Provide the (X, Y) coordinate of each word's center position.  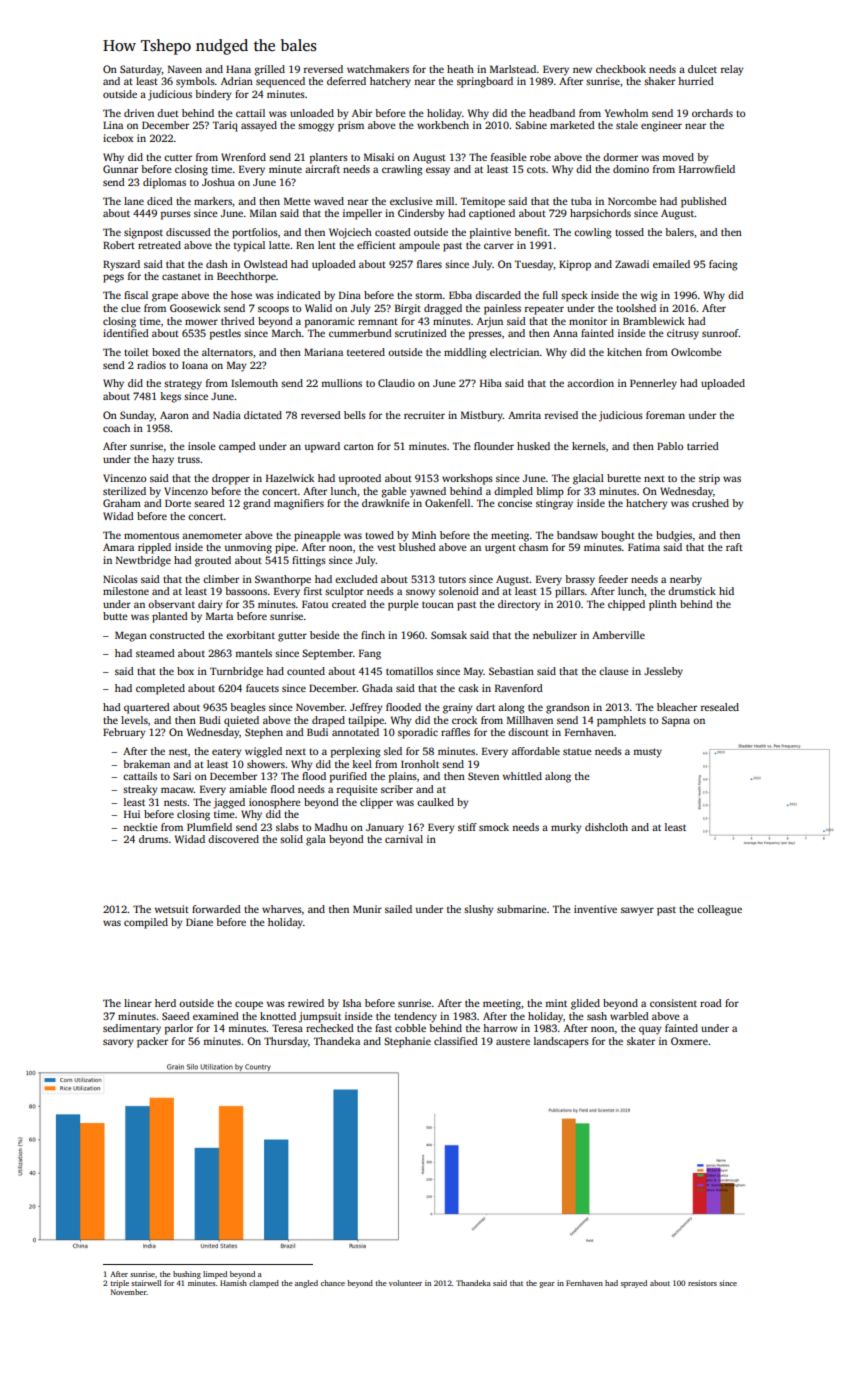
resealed (720, 707)
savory (118, 1043)
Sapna (676, 721)
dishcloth (606, 827)
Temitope (483, 202)
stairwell (146, 1283)
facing (723, 265)
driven (139, 113)
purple (403, 605)
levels (134, 720)
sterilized (124, 491)
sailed (398, 909)
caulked (435, 802)
